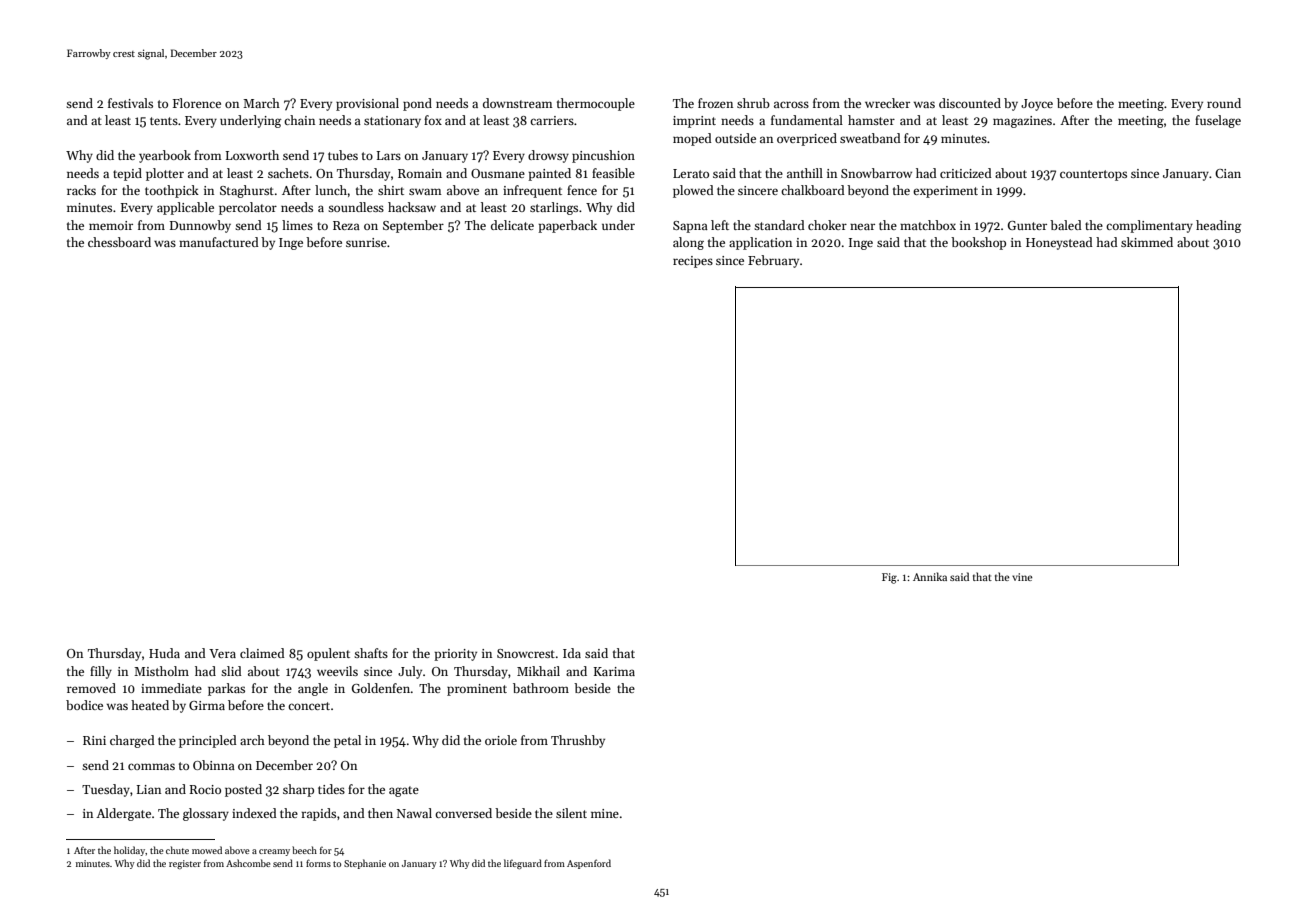 The height and width of the screenshot is (924, 1308). I want to click on February, so click(773, 261).
